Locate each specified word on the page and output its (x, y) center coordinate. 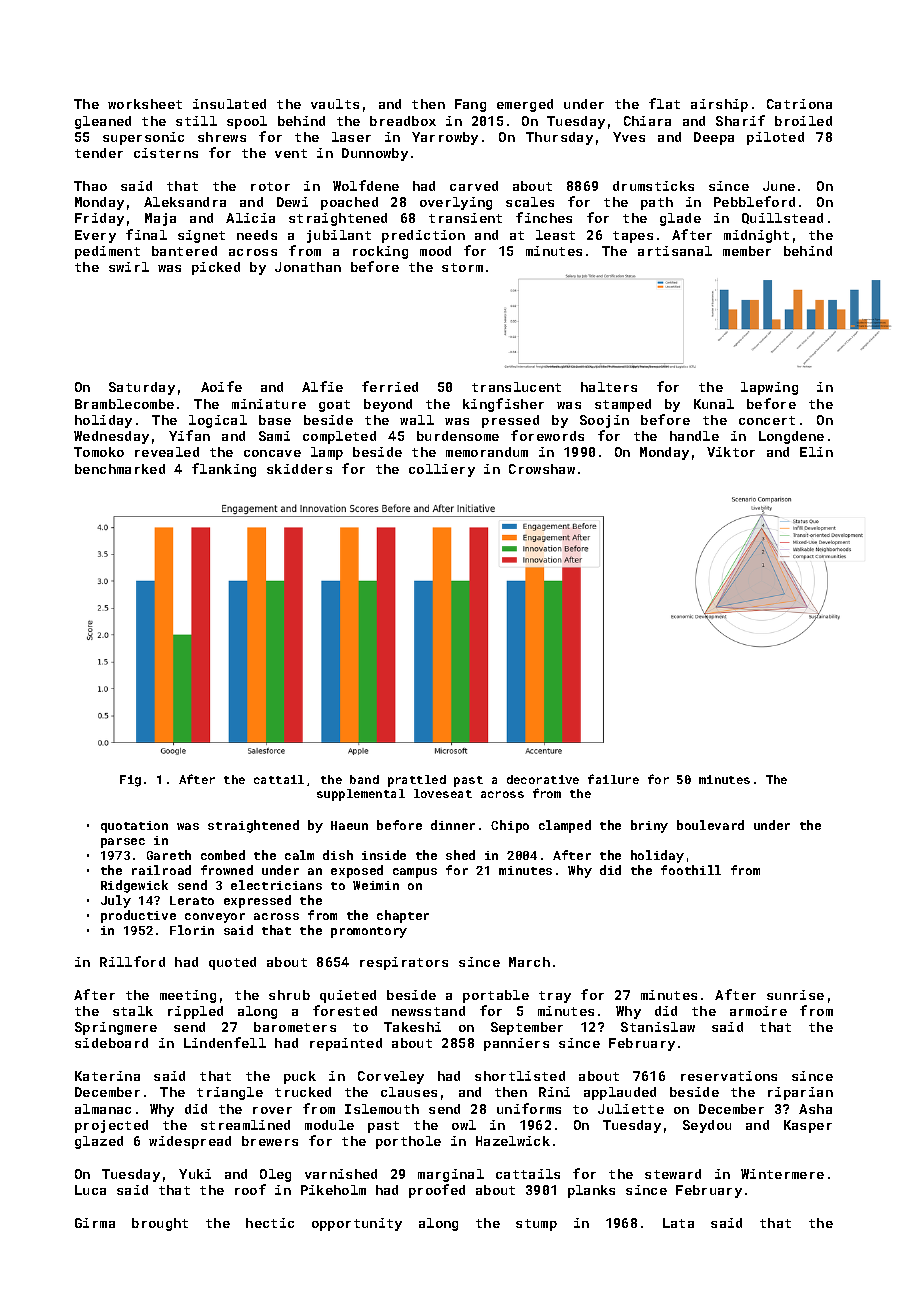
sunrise (795, 995)
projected (111, 1126)
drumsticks (653, 186)
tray (555, 997)
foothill (691, 870)
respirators (404, 963)
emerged (525, 105)
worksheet (145, 104)
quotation (134, 827)
